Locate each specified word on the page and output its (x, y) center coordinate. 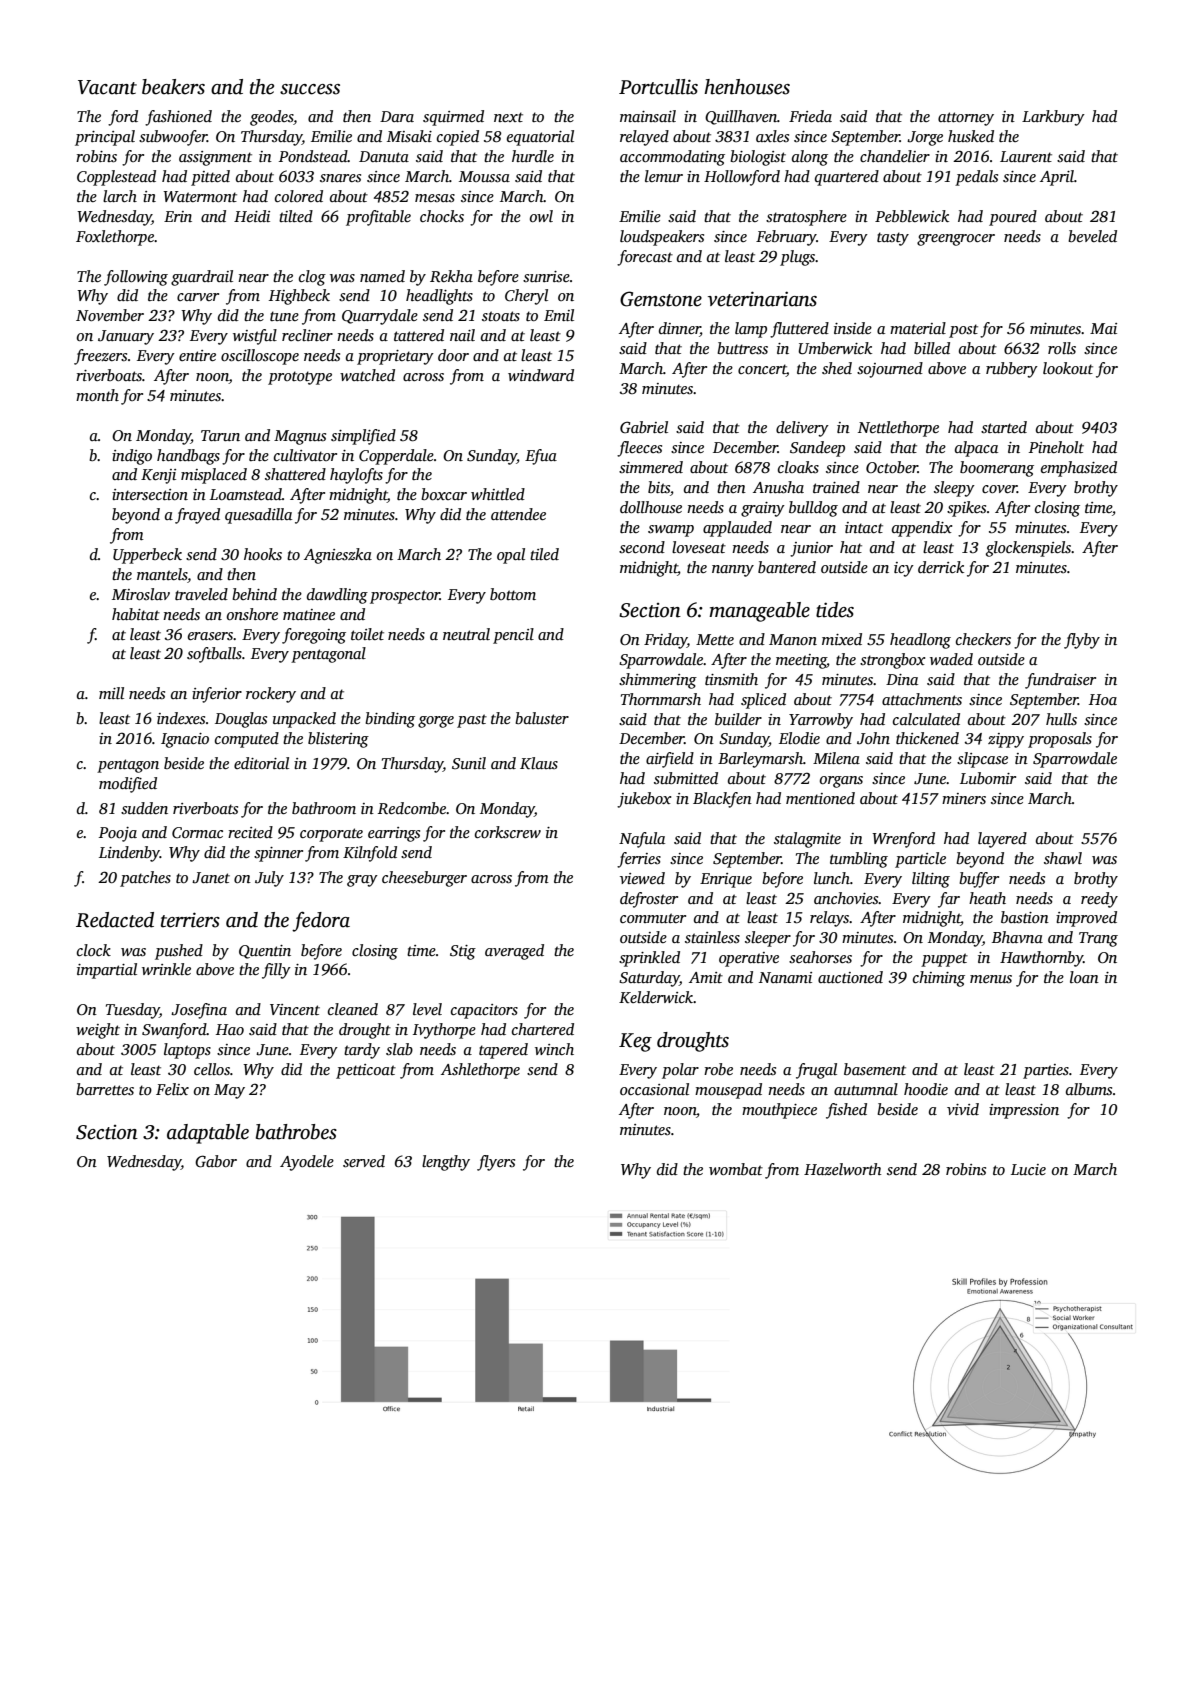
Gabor (216, 1161)
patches (145, 879)
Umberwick (835, 348)
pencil (513, 636)
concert (762, 369)
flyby (1082, 641)
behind (254, 594)
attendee (518, 514)
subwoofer (173, 138)
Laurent (1026, 156)
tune (284, 316)
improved (1086, 919)
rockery (271, 695)
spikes (966, 509)
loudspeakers (662, 238)
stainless (712, 937)
